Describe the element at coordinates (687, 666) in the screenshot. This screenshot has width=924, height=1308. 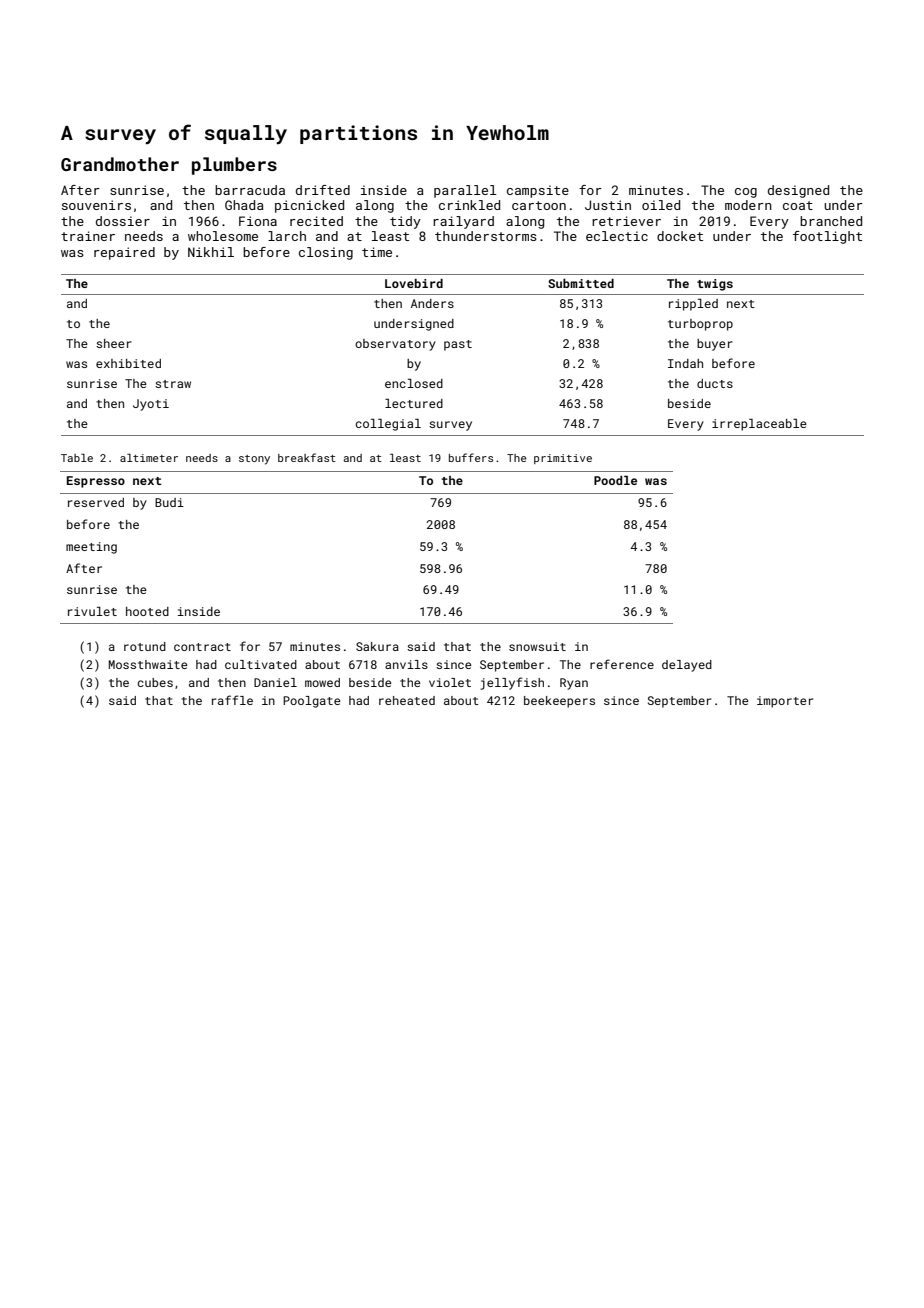
I see `delayed` at that location.
